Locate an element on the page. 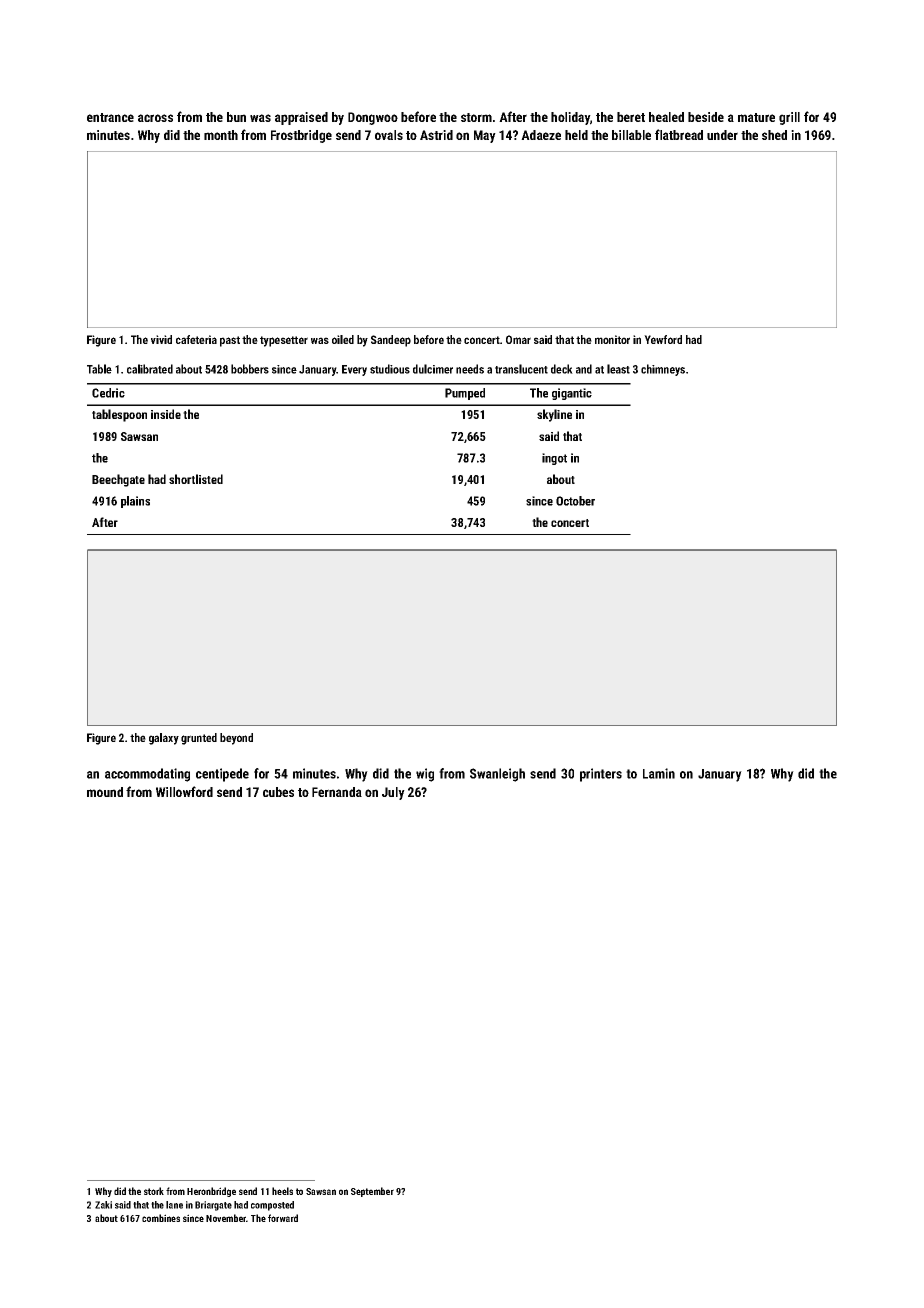 Image resolution: width=924 pixels, height=1308 pixels. October is located at coordinates (575, 501).
